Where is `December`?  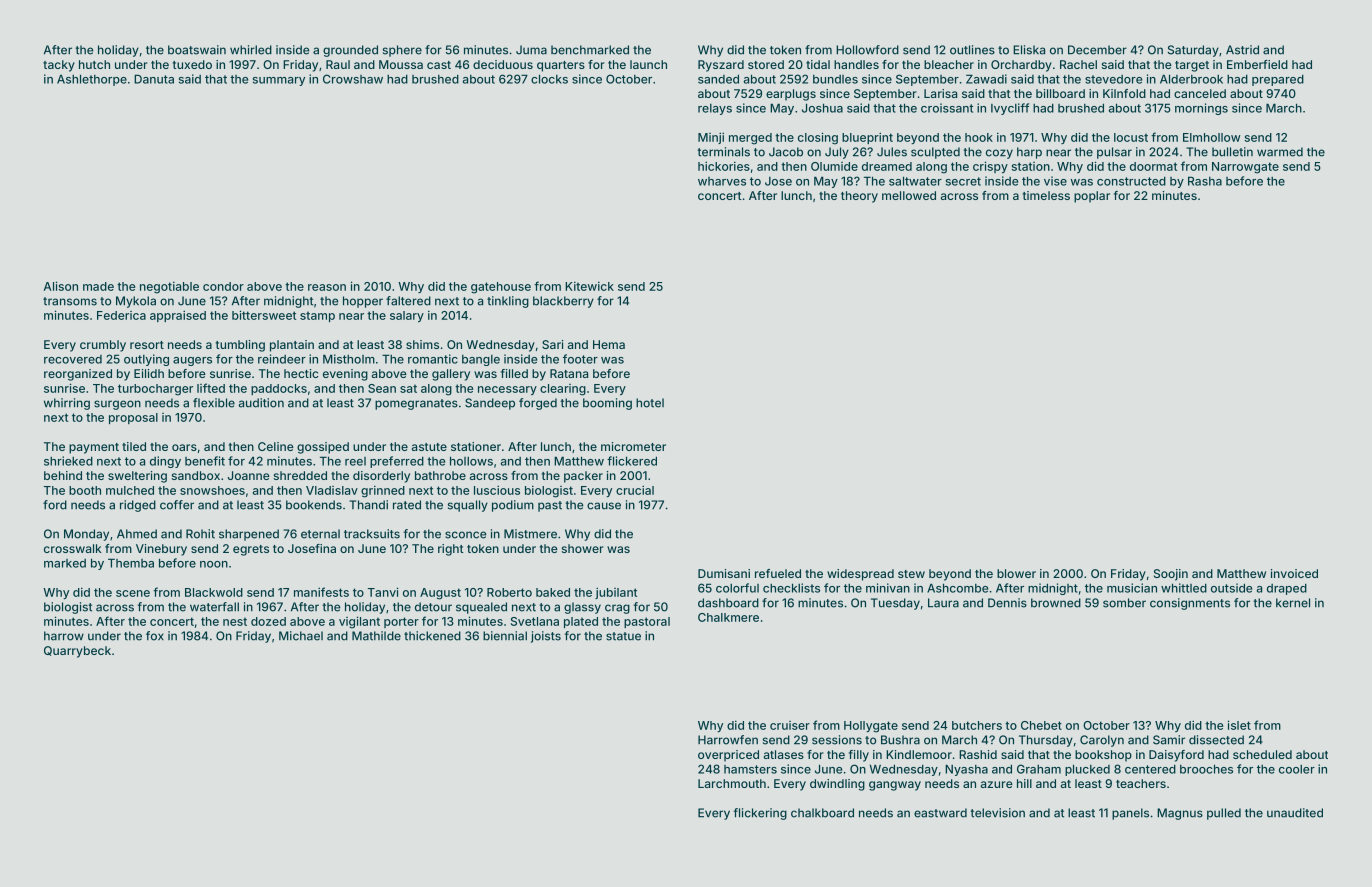 December is located at coordinates (1097, 50).
